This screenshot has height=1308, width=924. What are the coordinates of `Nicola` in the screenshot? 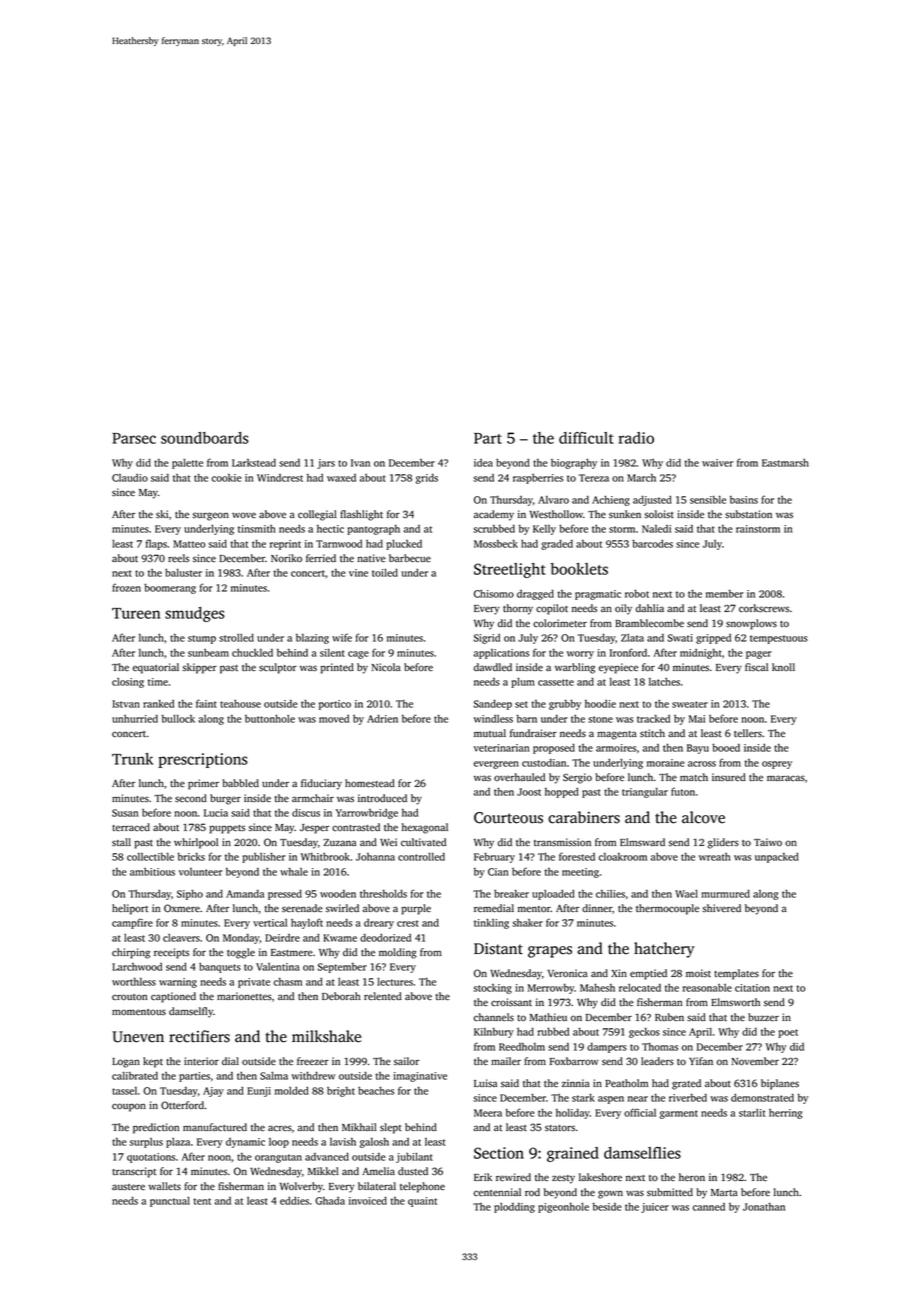 It's located at (386, 667).
